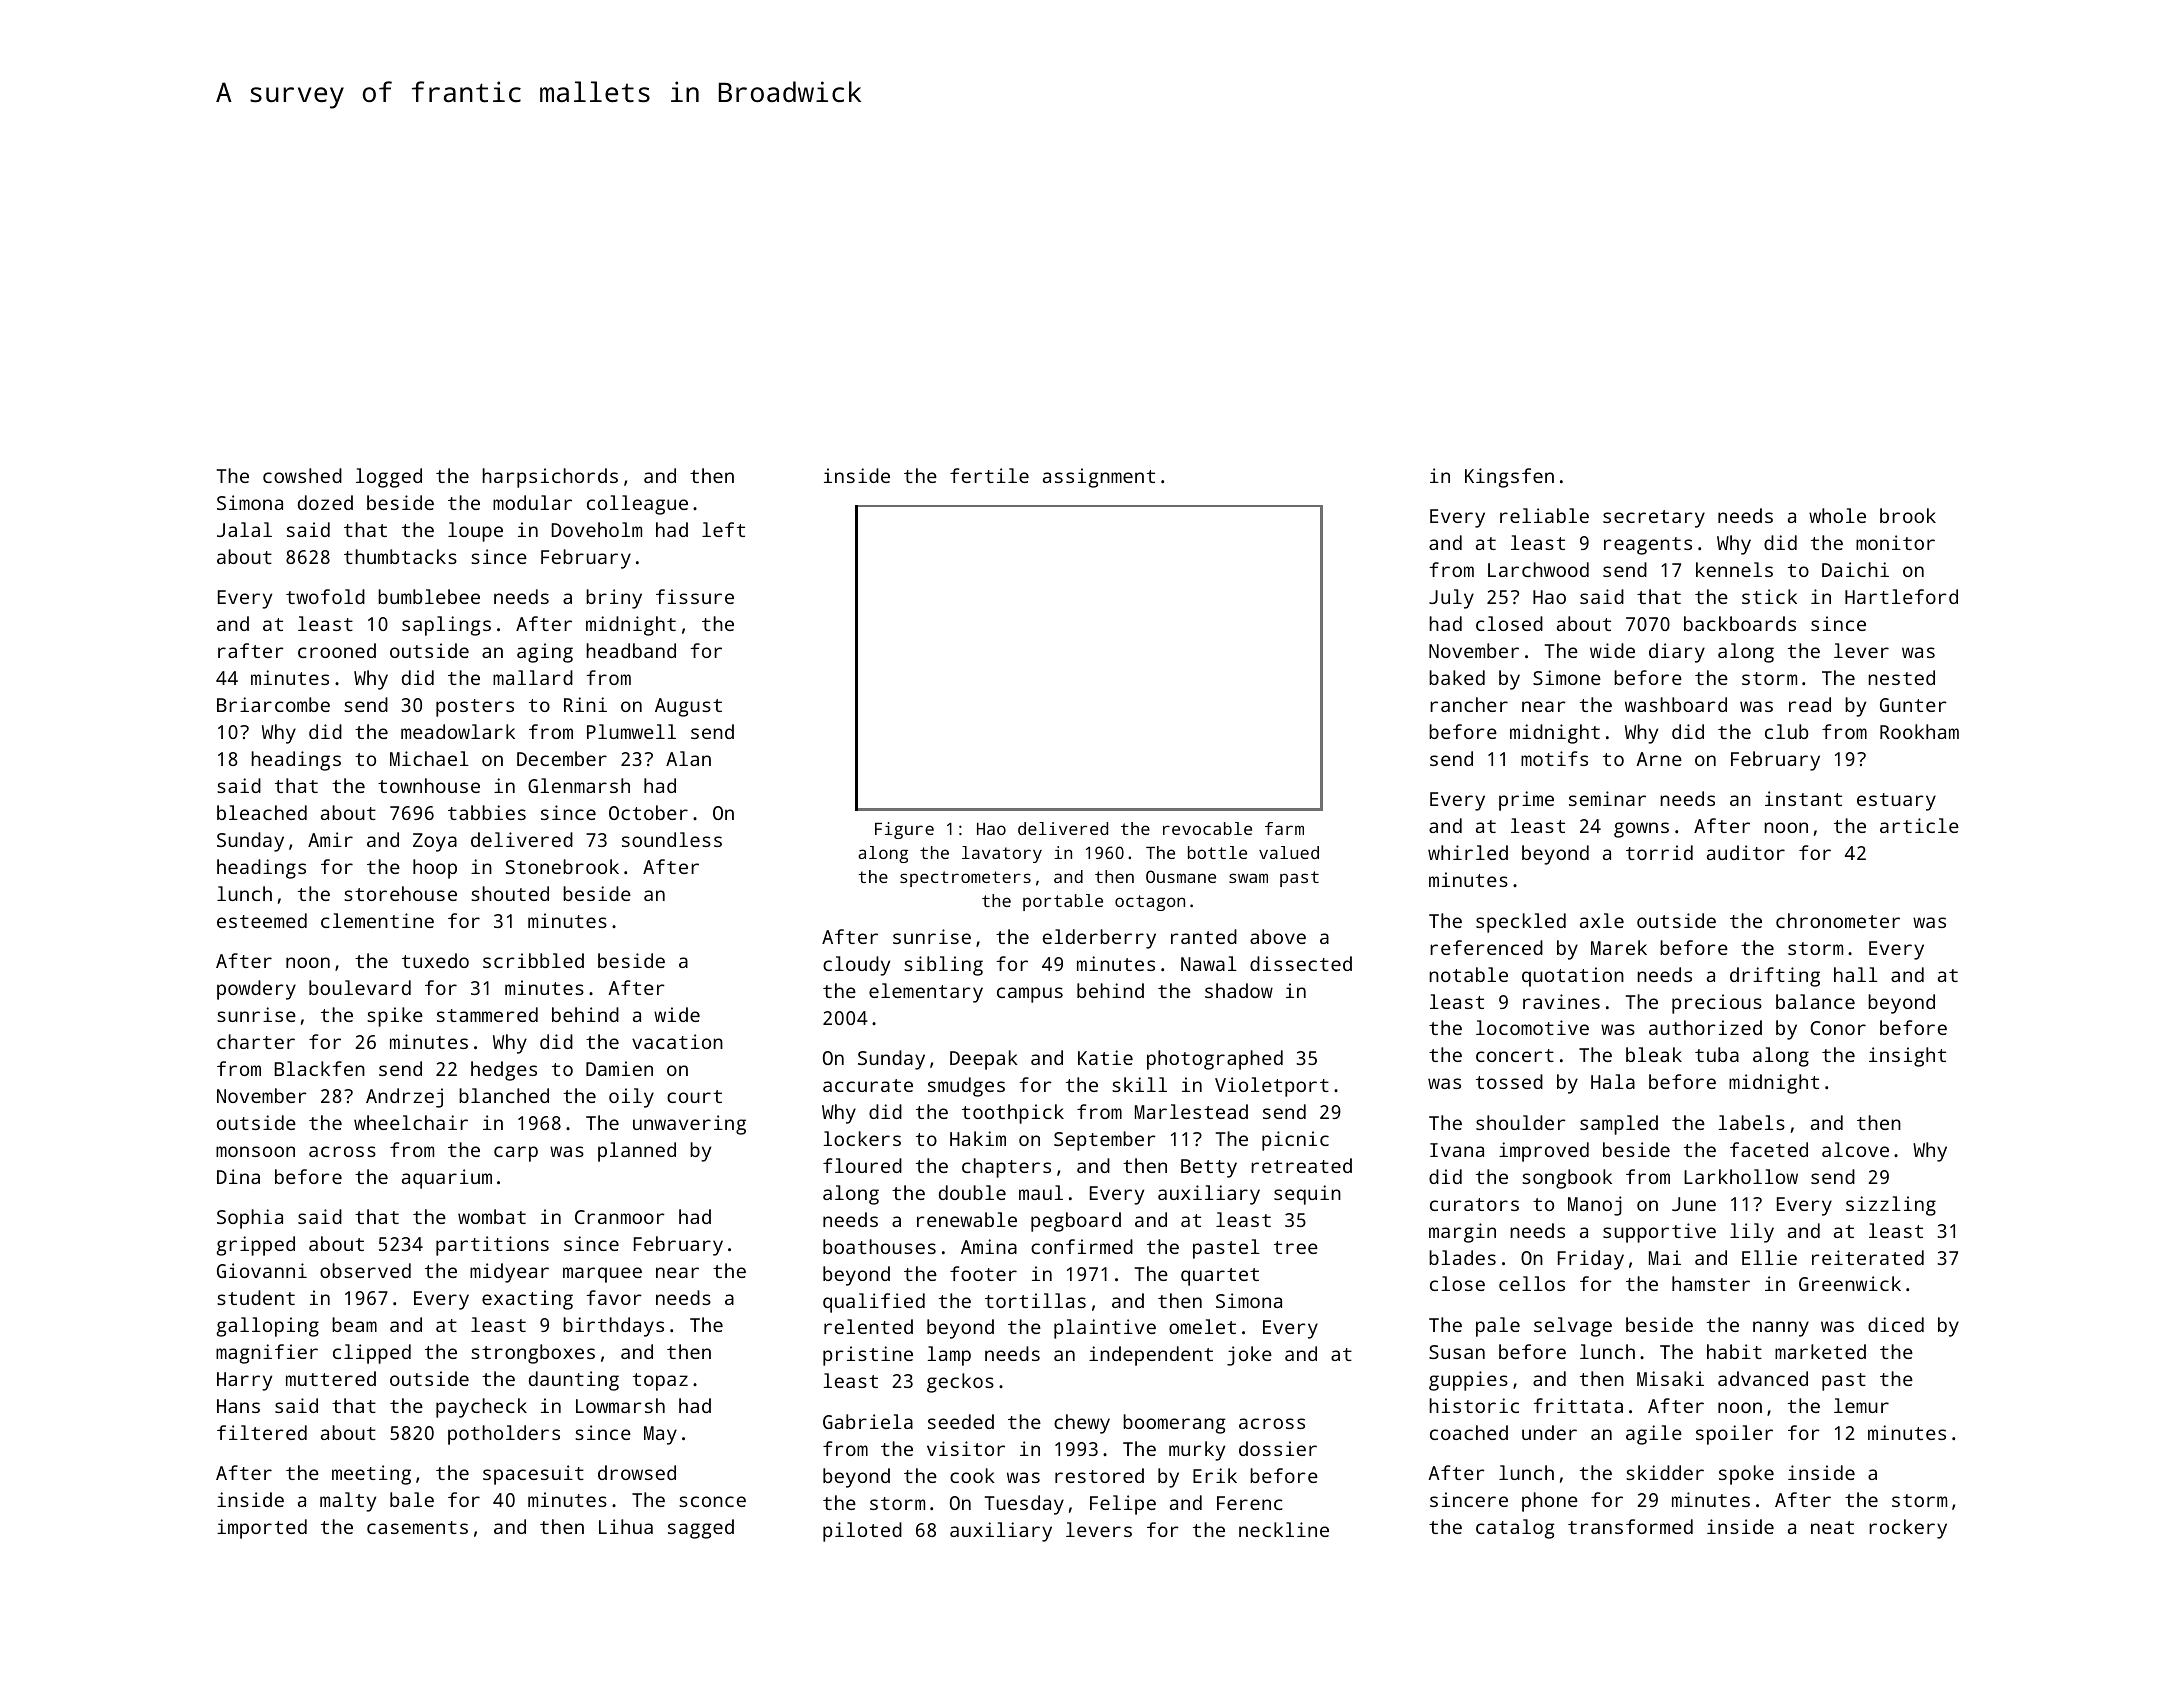 The height and width of the screenshot is (1683, 2178). What do you see at coordinates (273, 704) in the screenshot?
I see `Briarcombe` at bounding box center [273, 704].
